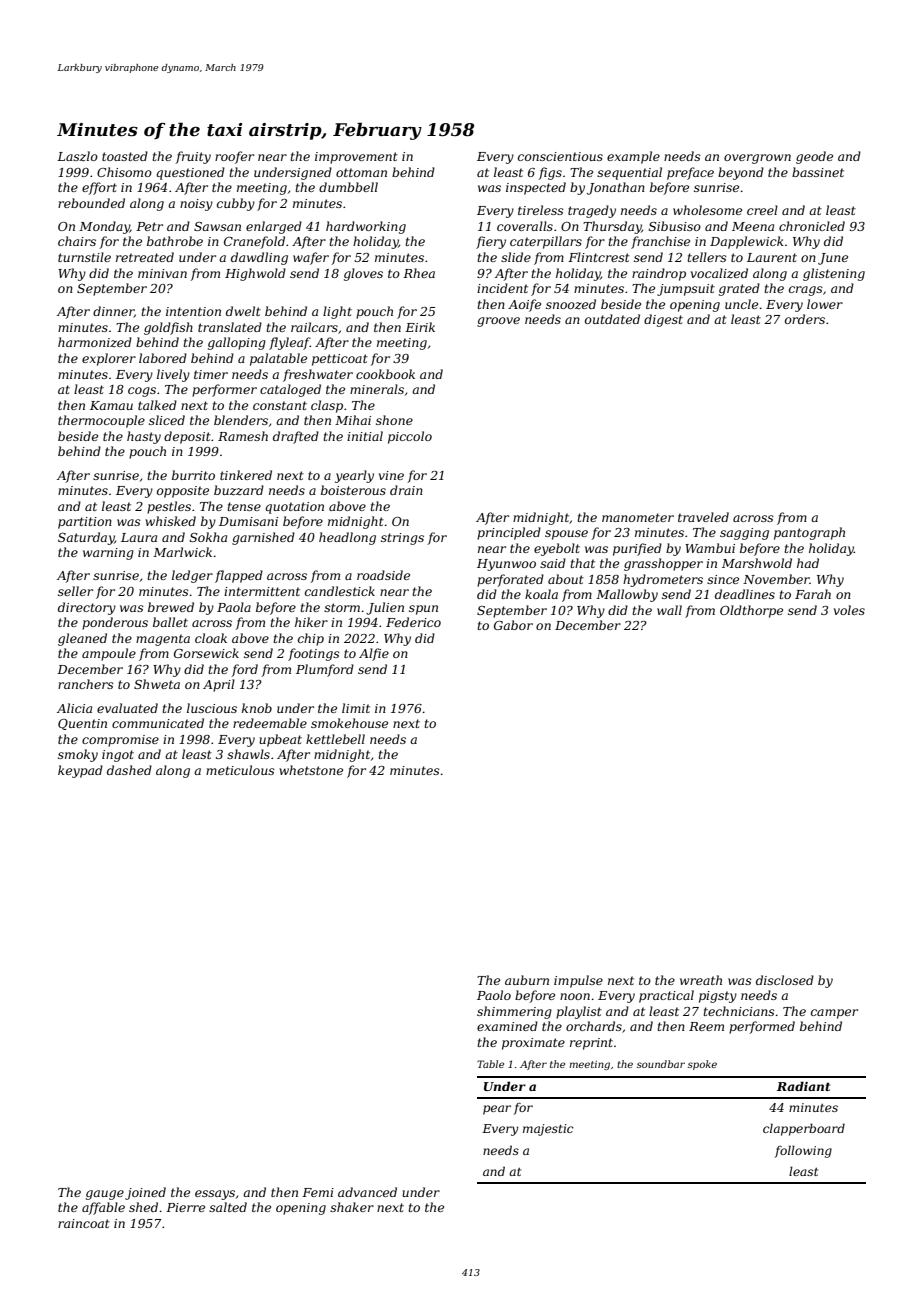 The image size is (924, 1308). I want to click on smokehouse, so click(349, 723).
